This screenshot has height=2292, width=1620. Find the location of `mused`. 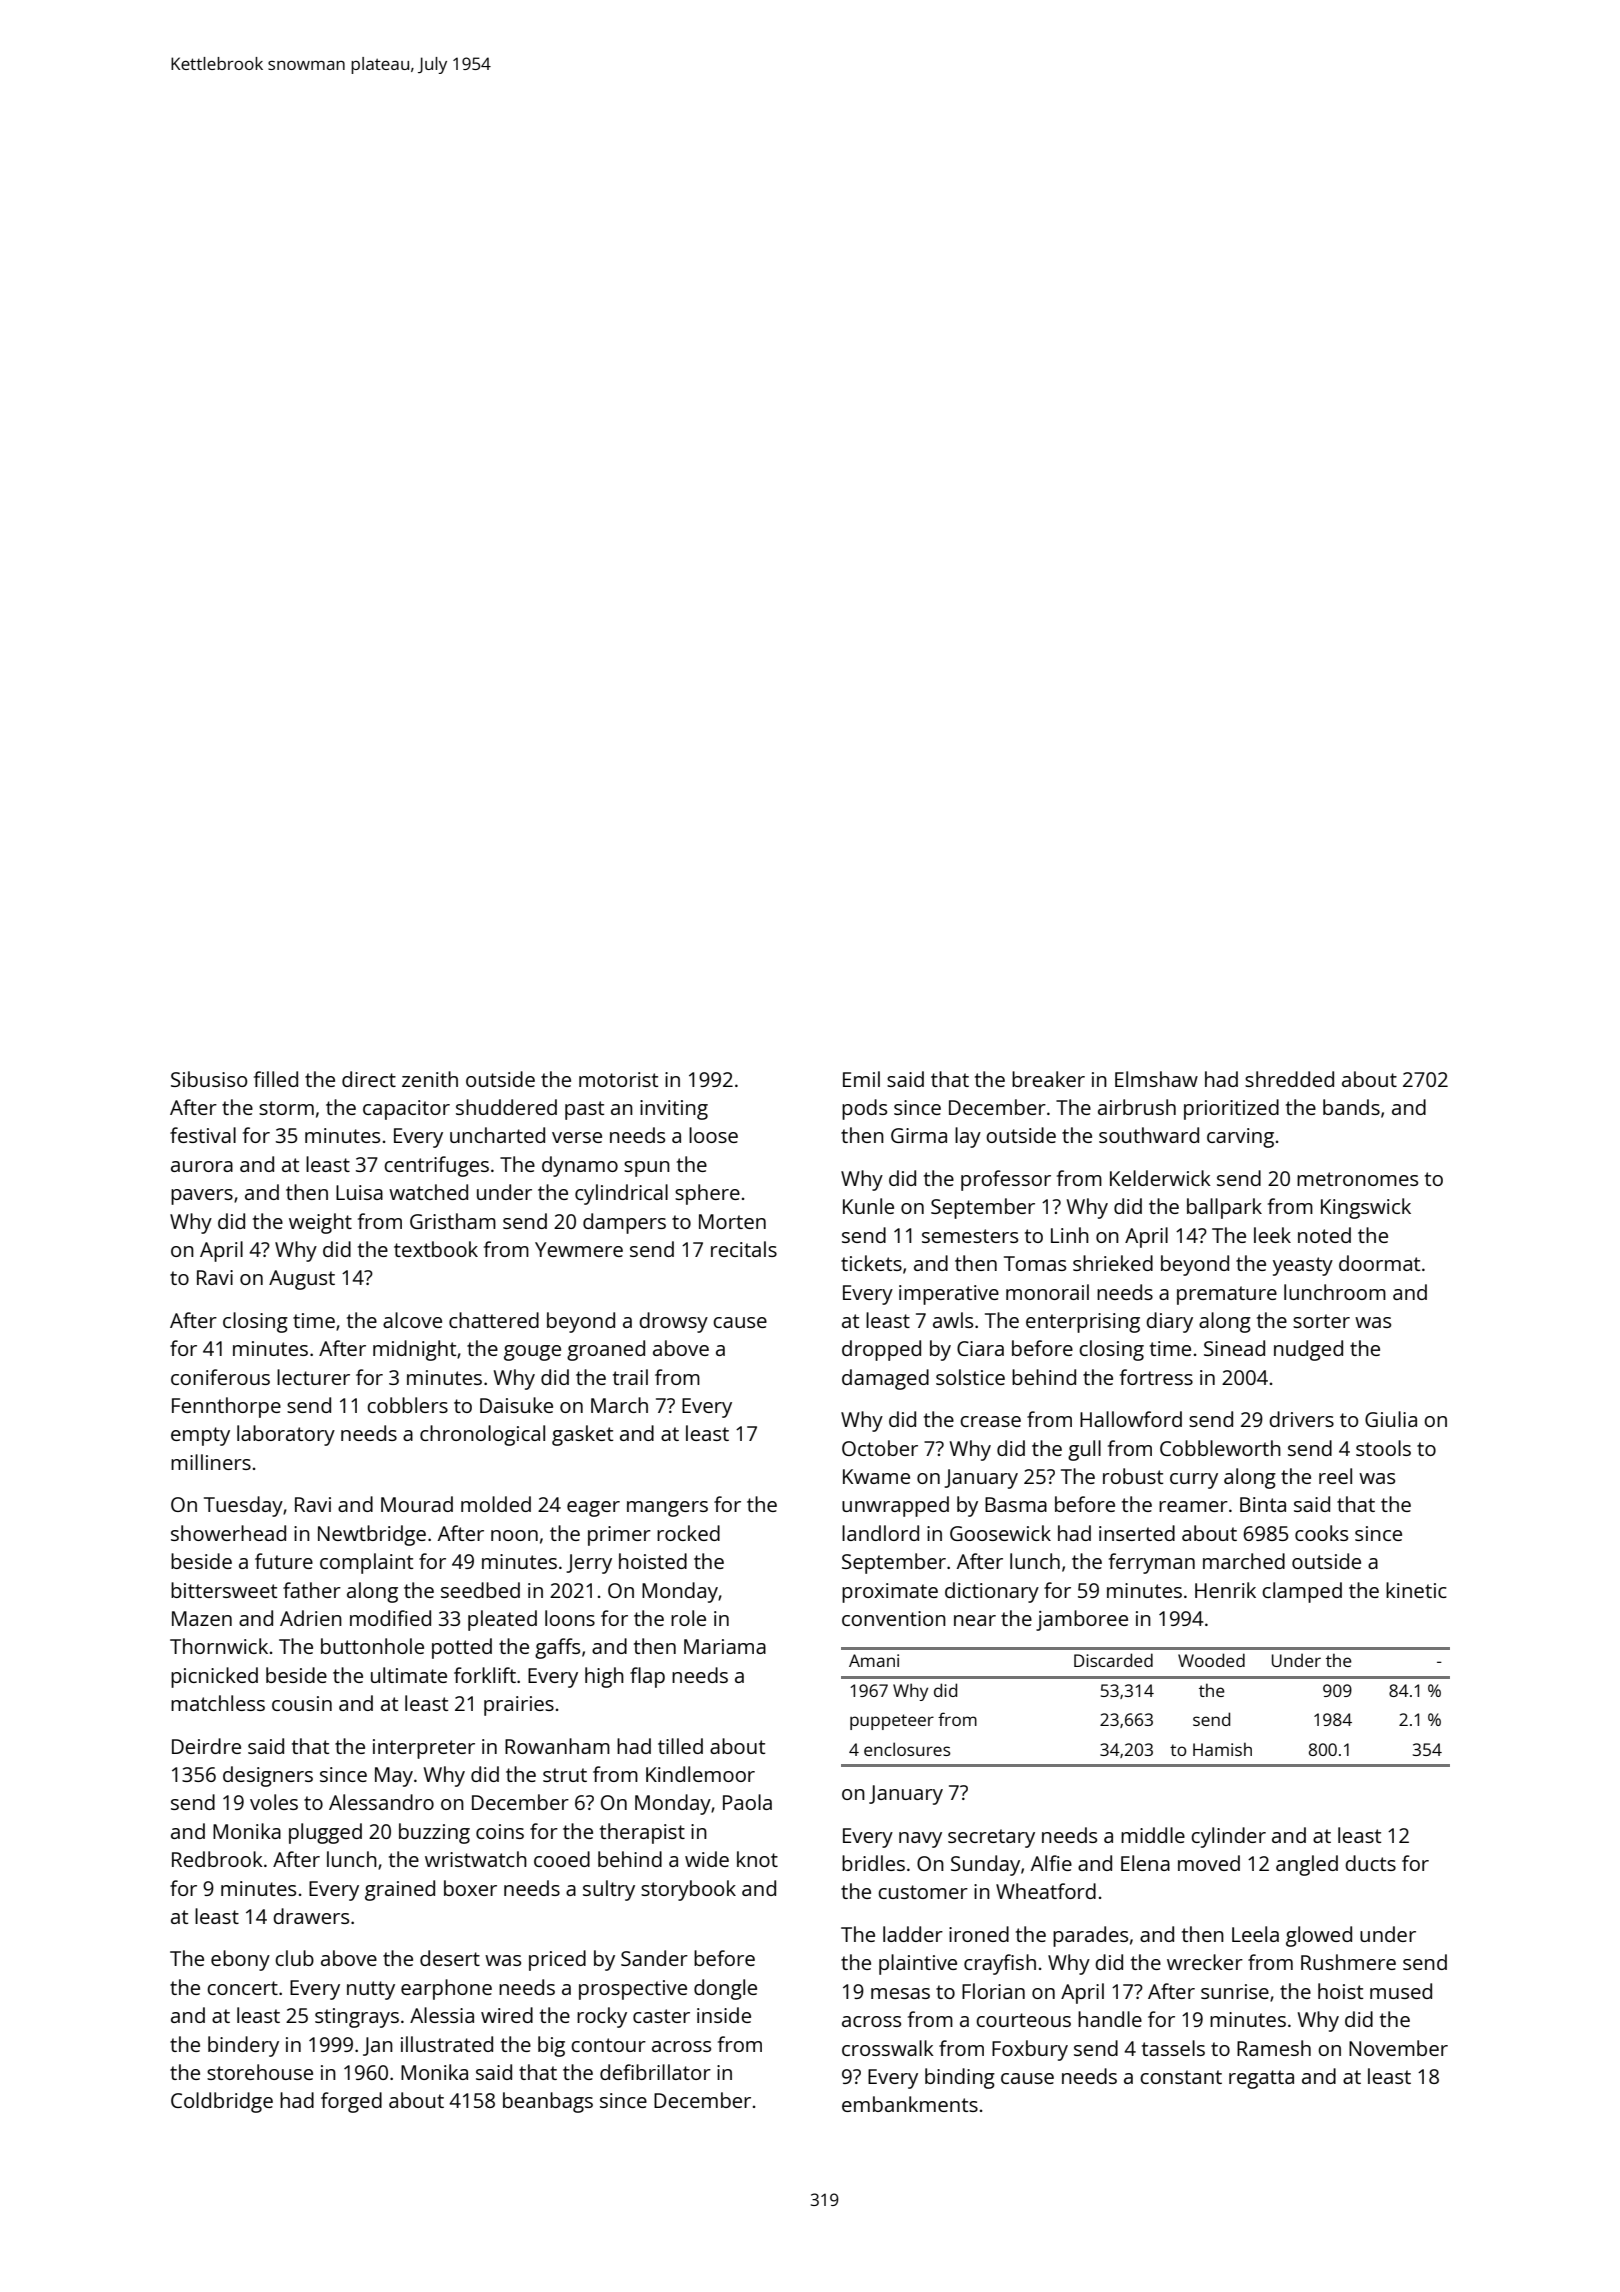

mused is located at coordinates (1401, 1991).
